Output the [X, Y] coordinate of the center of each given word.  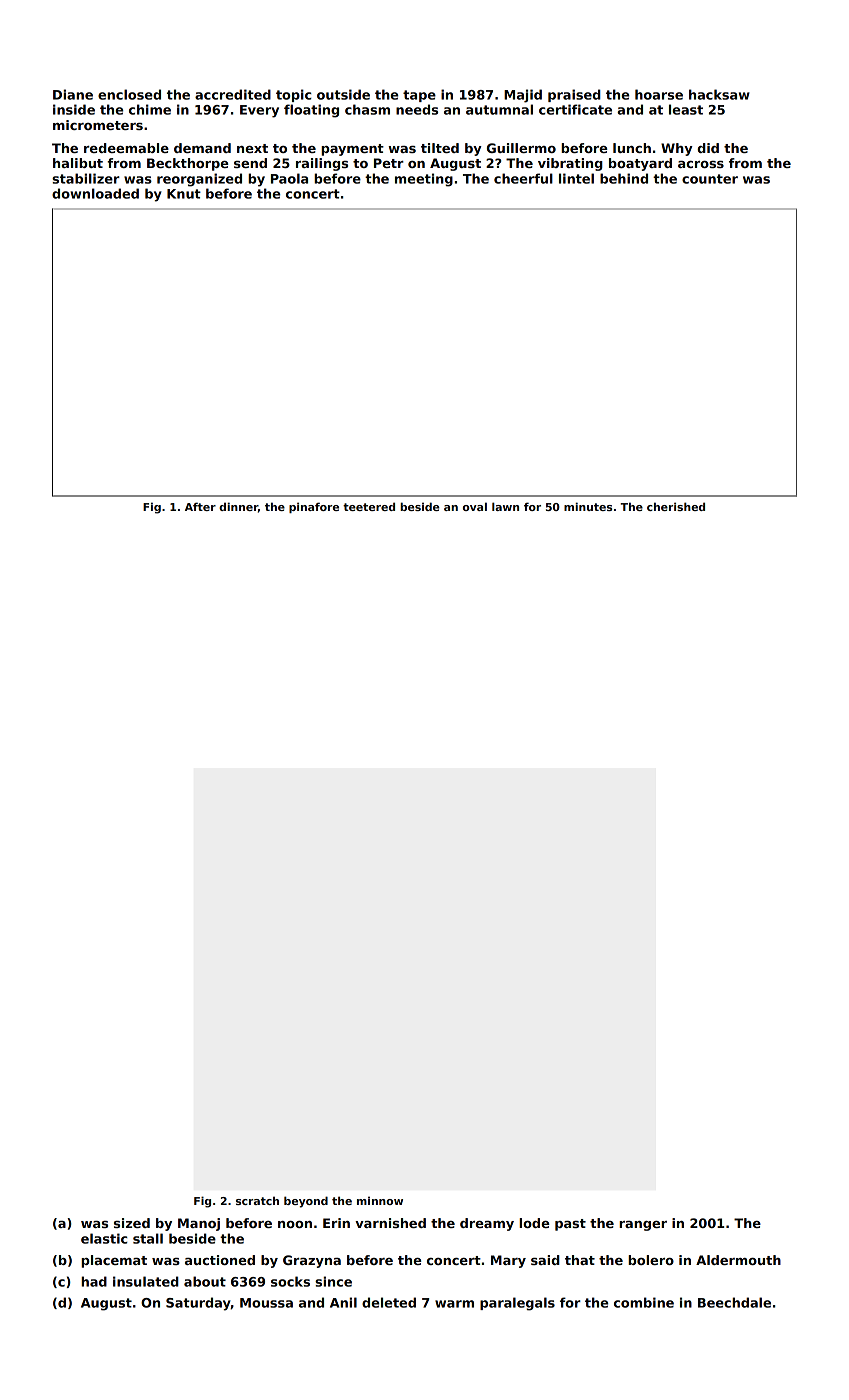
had [94, 1281]
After [200, 506]
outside [343, 94]
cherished [676, 506]
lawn [505, 506]
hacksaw [719, 94]
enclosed [129, 94]
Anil [343, 1302]
